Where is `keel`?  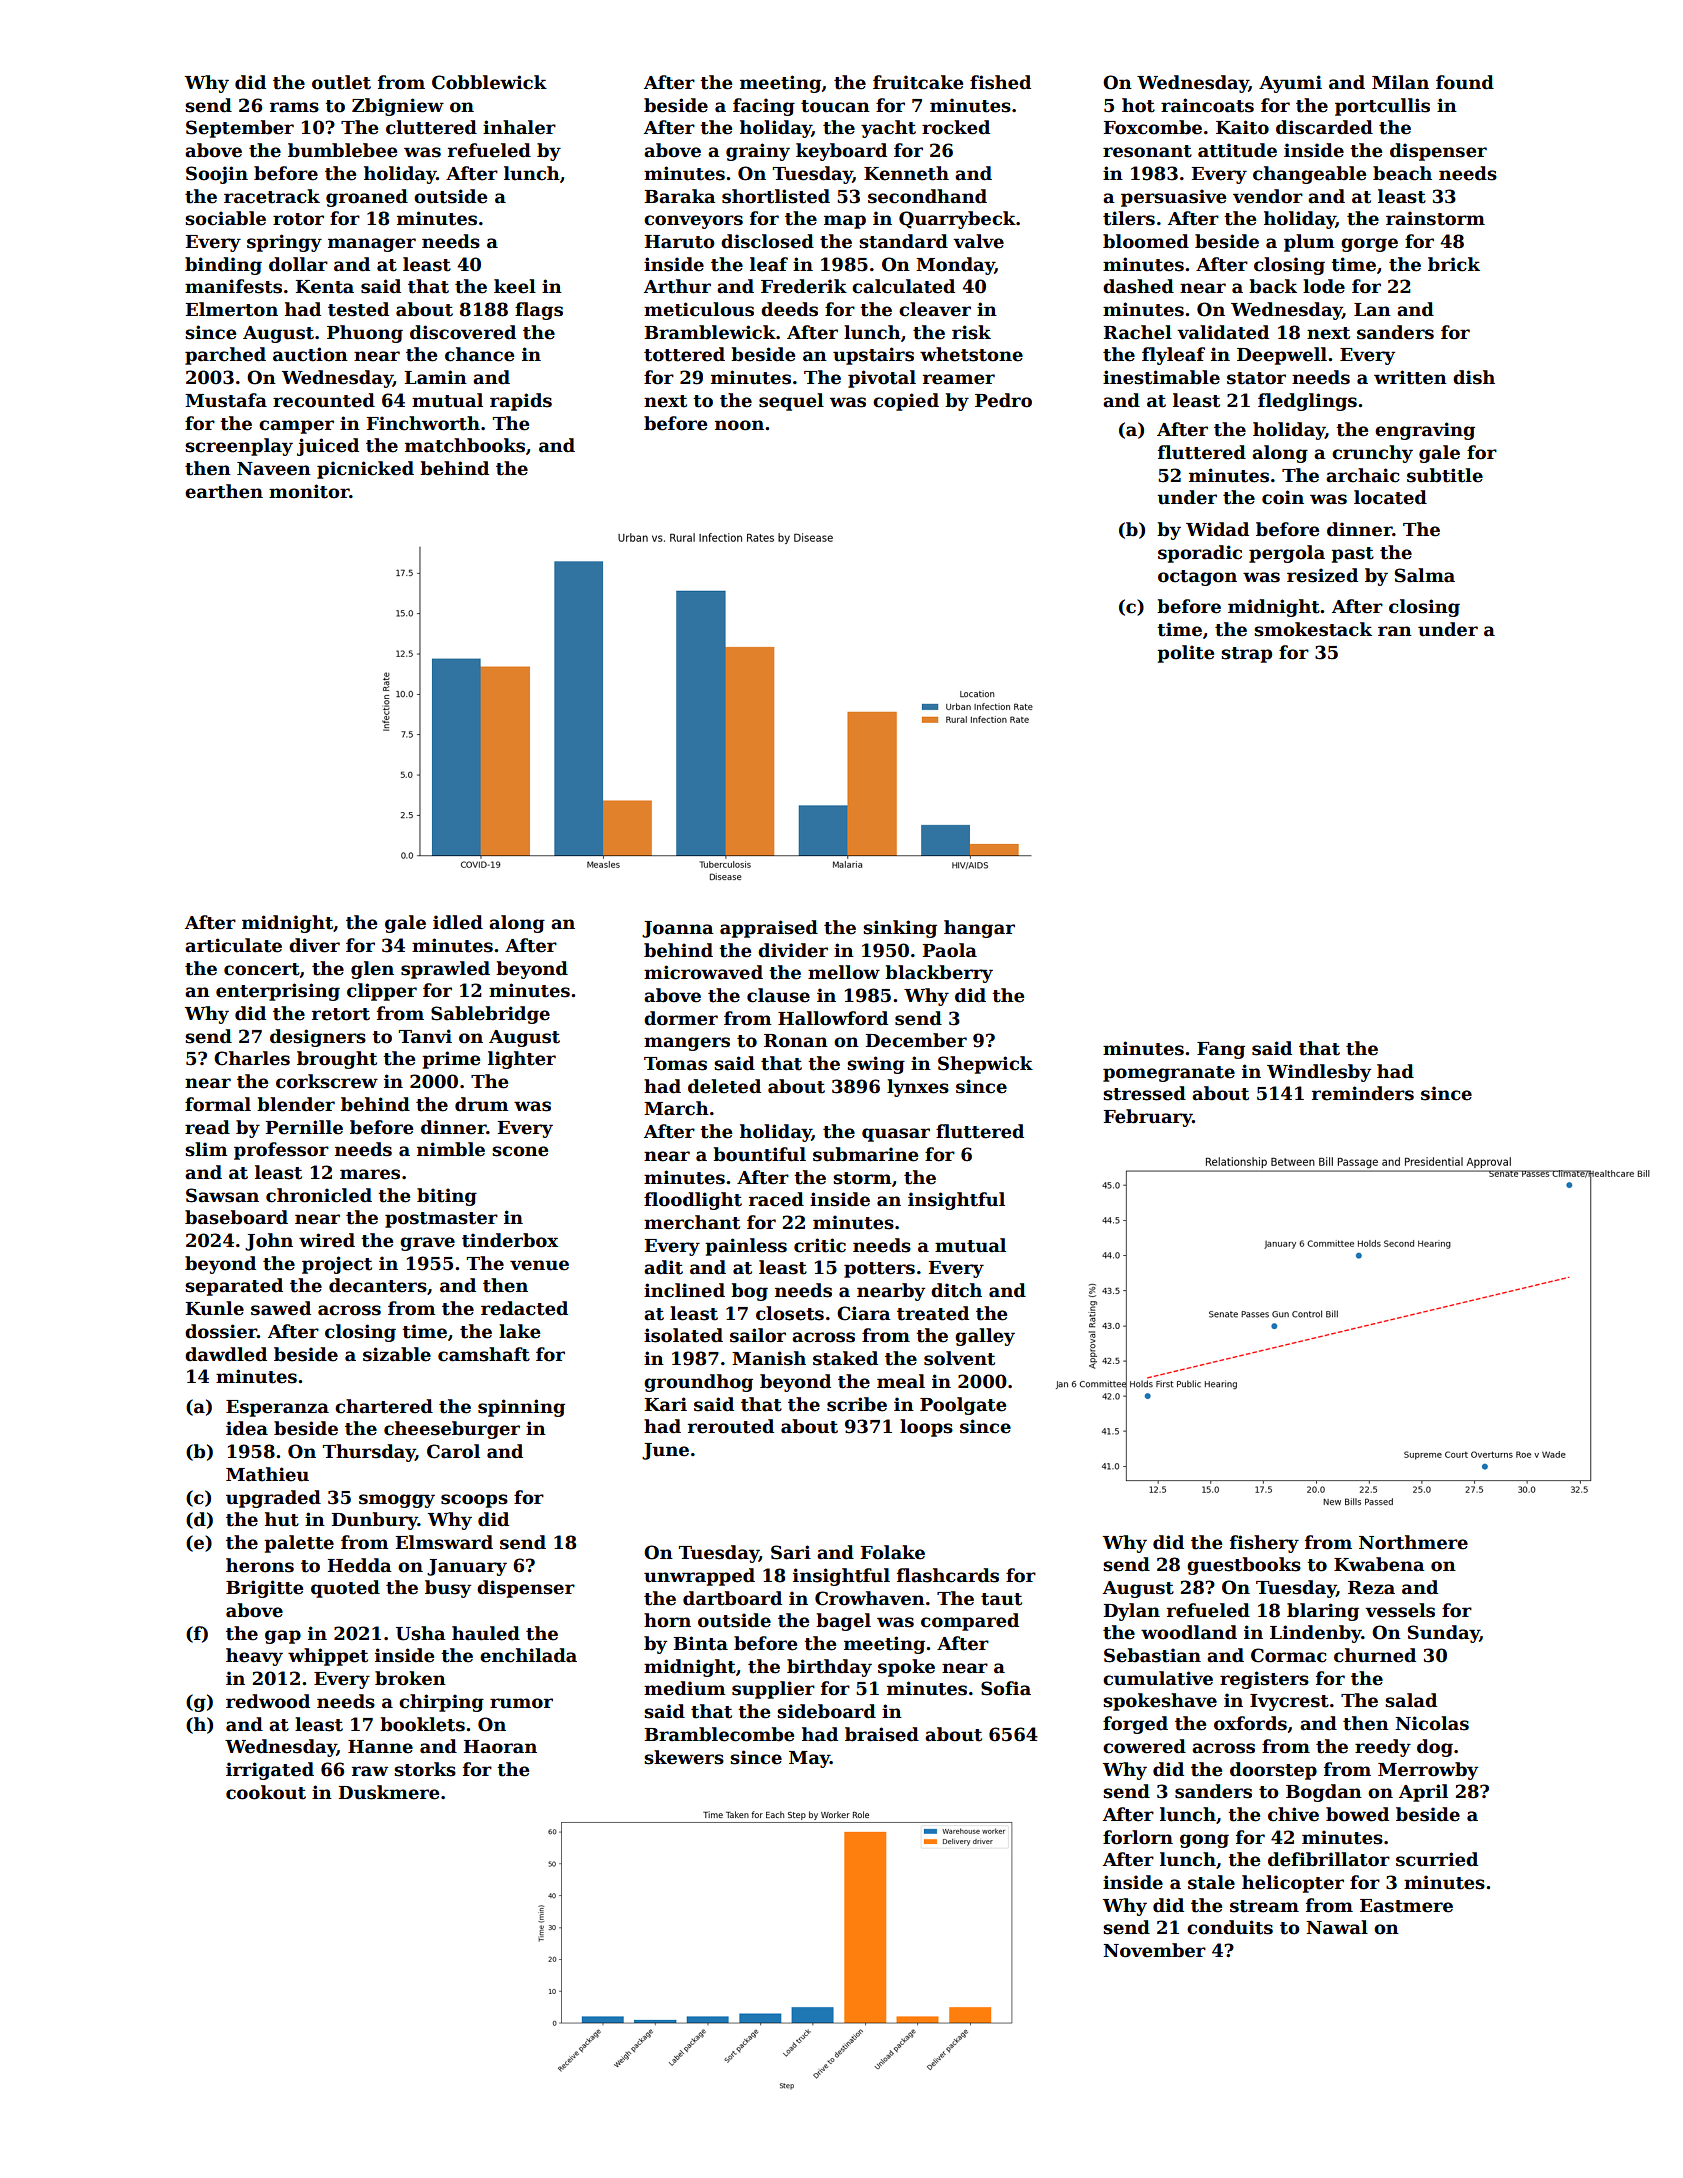 keel is located at coordinates (515, 286).
